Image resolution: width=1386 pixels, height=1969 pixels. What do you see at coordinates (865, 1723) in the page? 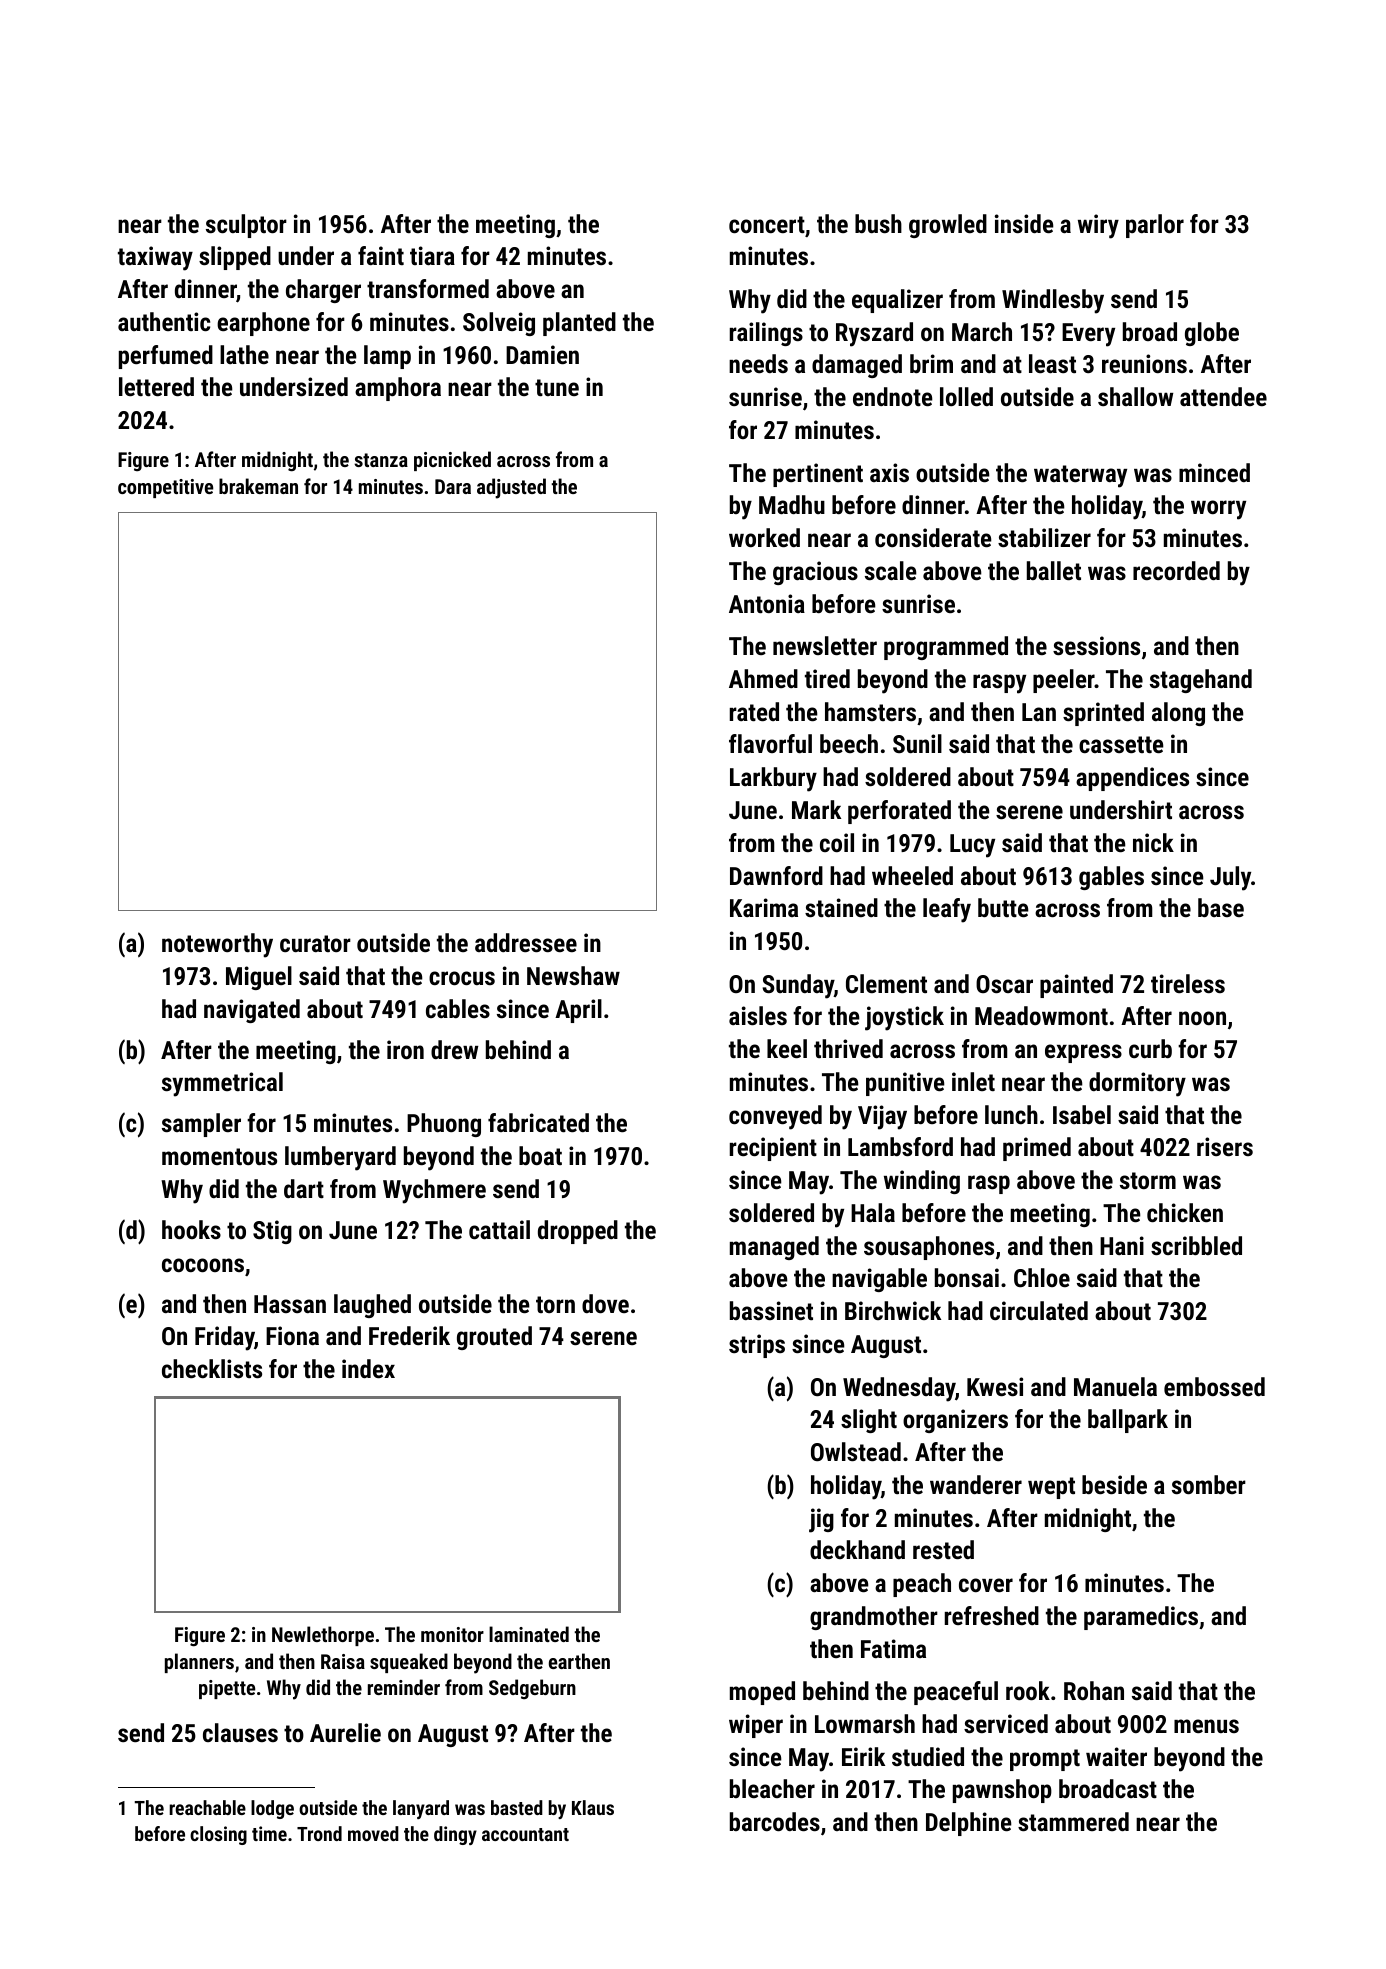
I see `Lowmarsh` at bounding box center [865, 1723].
